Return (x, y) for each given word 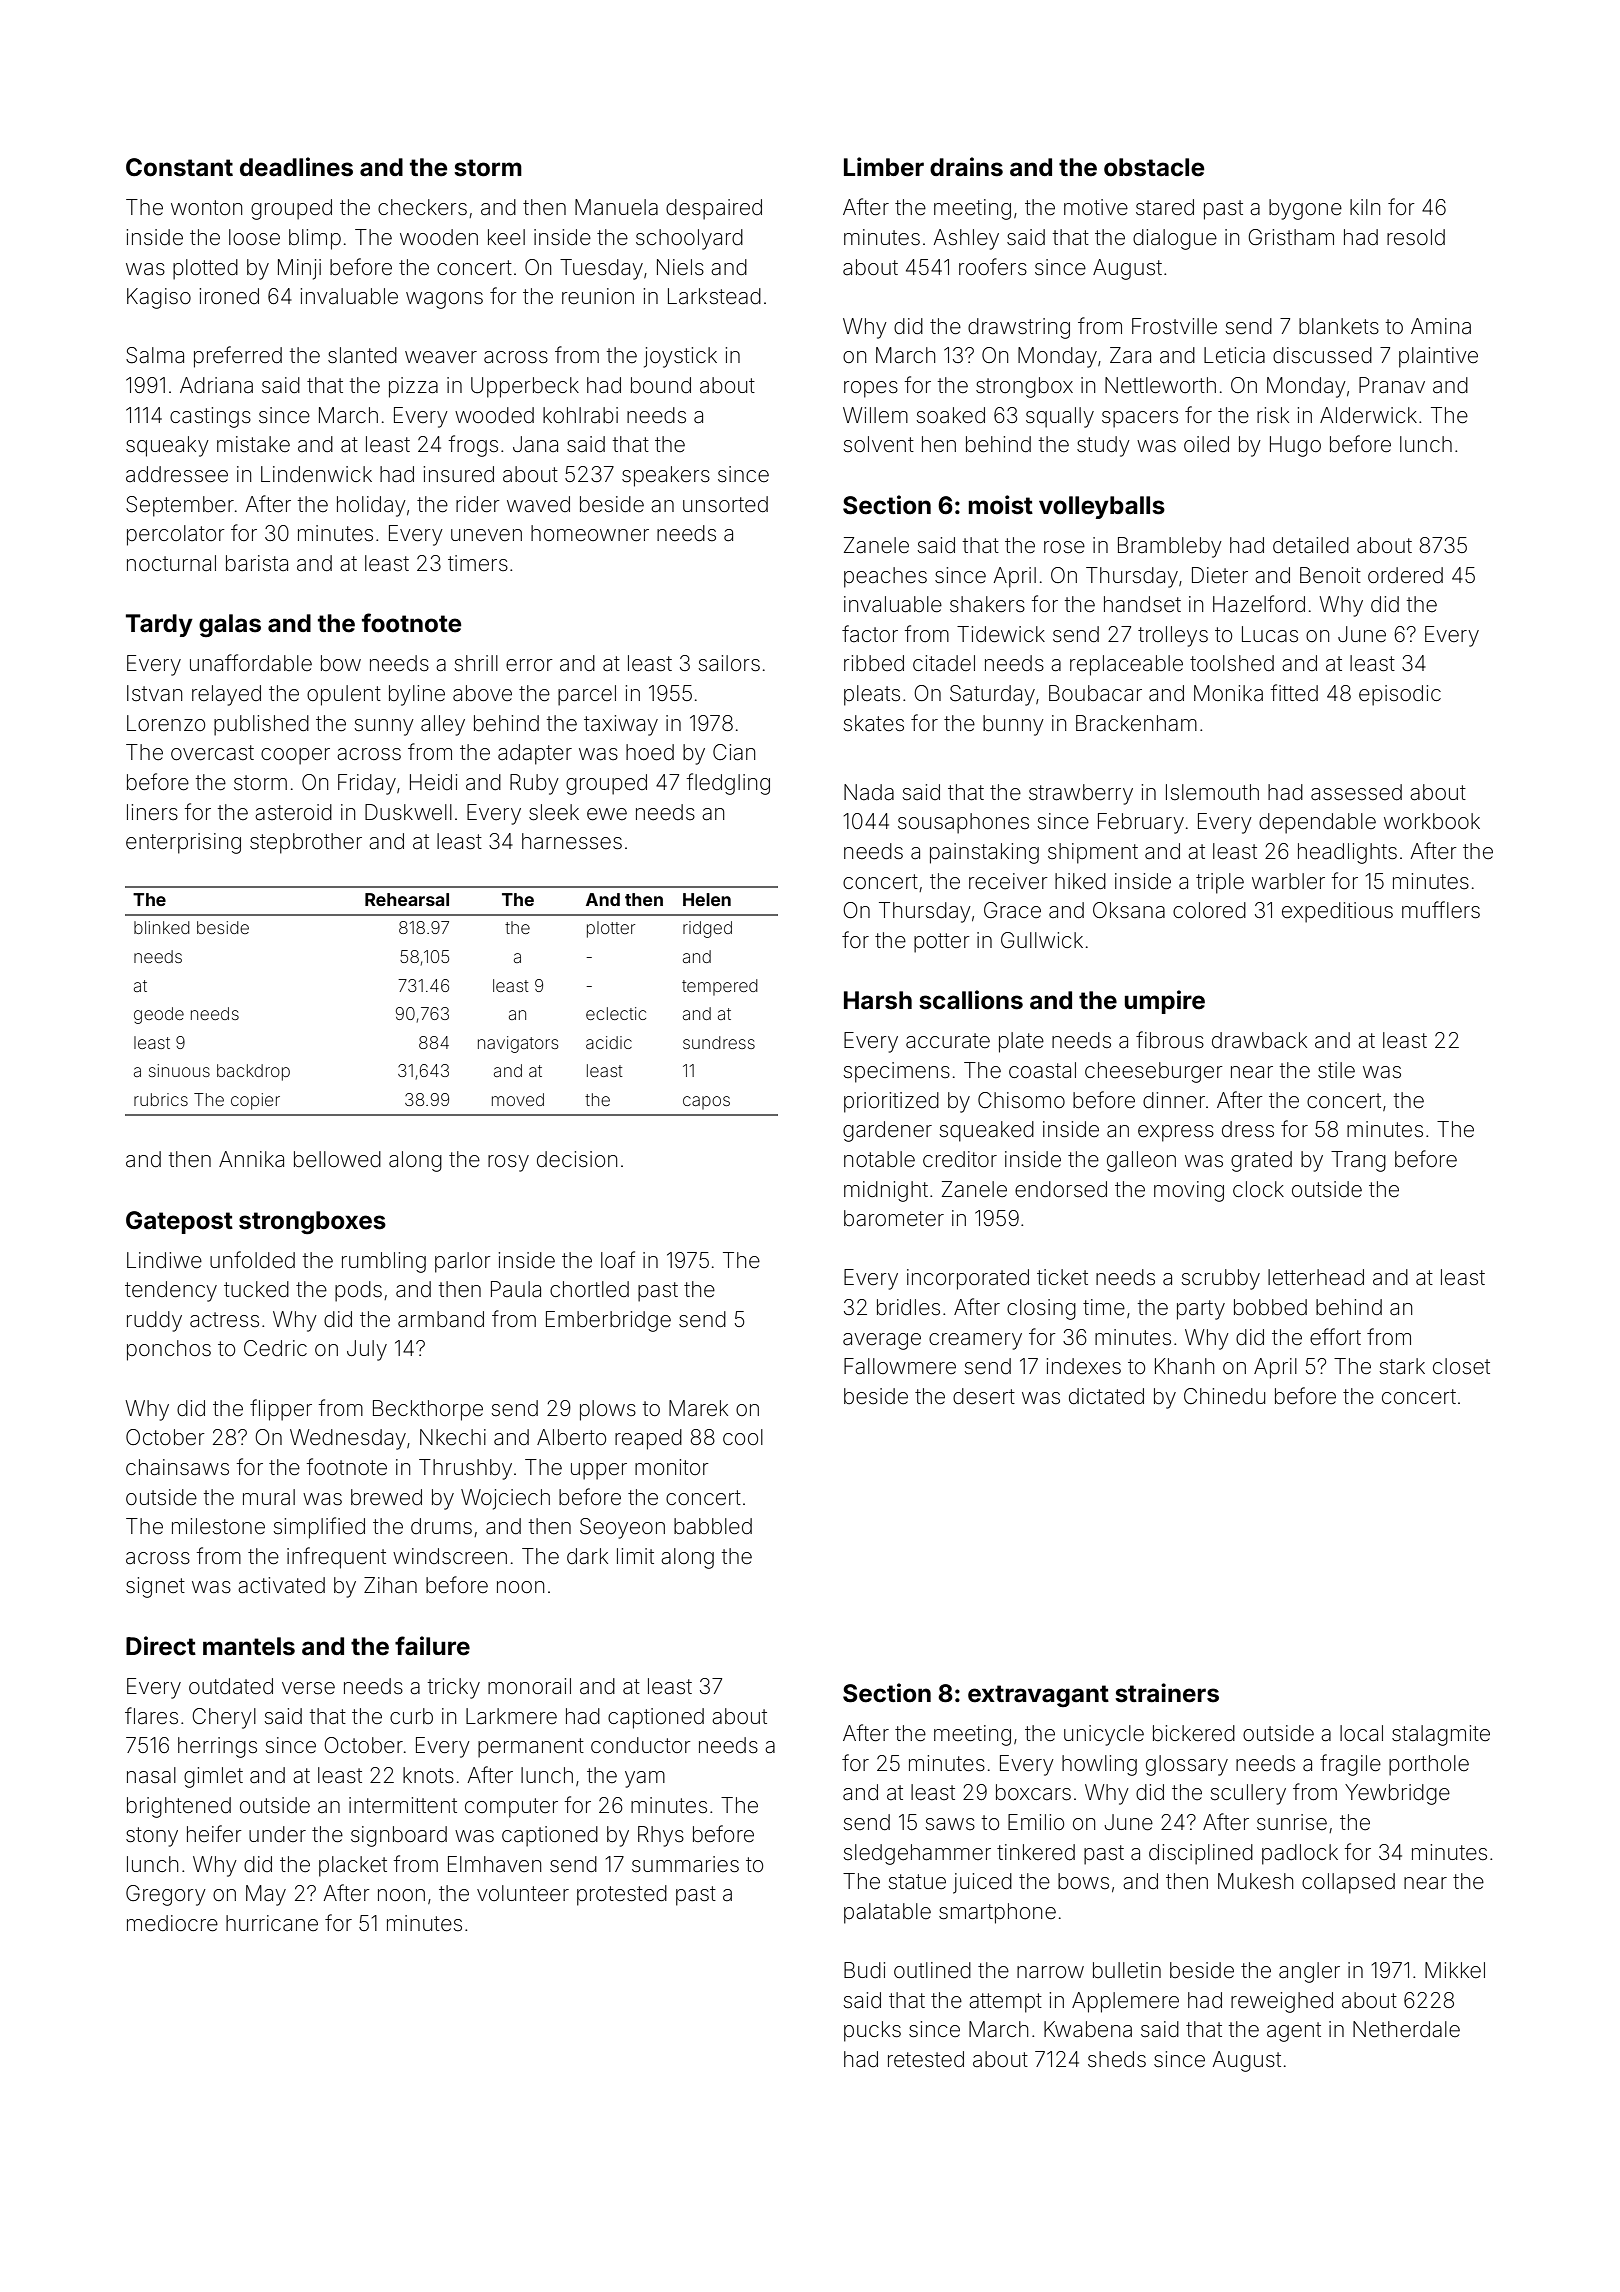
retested (926, 2059)
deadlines (296, 167)
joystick (680, 357)
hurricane (272, 1923)
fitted (1294, 693)
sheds (1117, 2059)
